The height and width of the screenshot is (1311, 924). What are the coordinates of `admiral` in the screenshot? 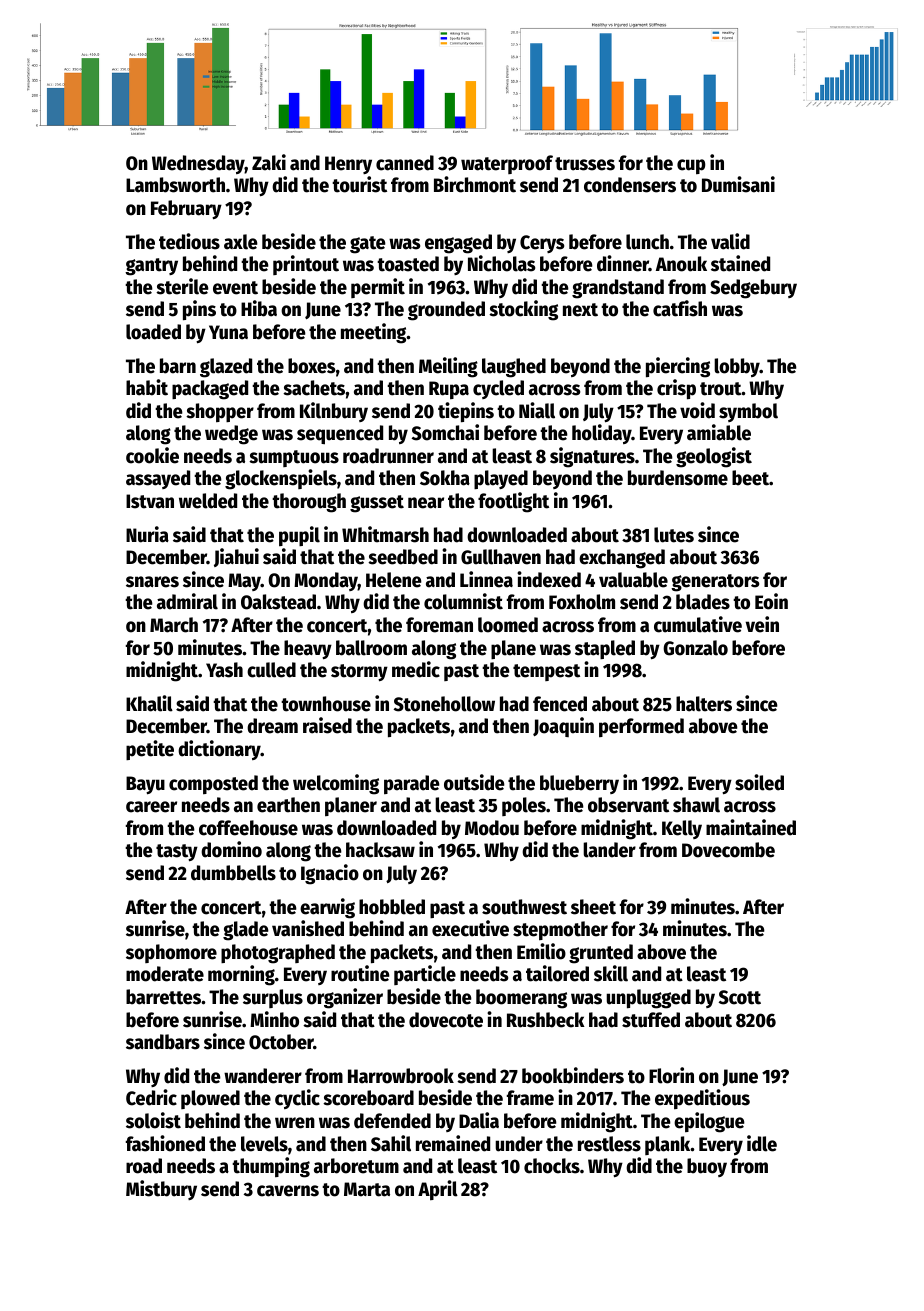 It's located at (187, 601).
